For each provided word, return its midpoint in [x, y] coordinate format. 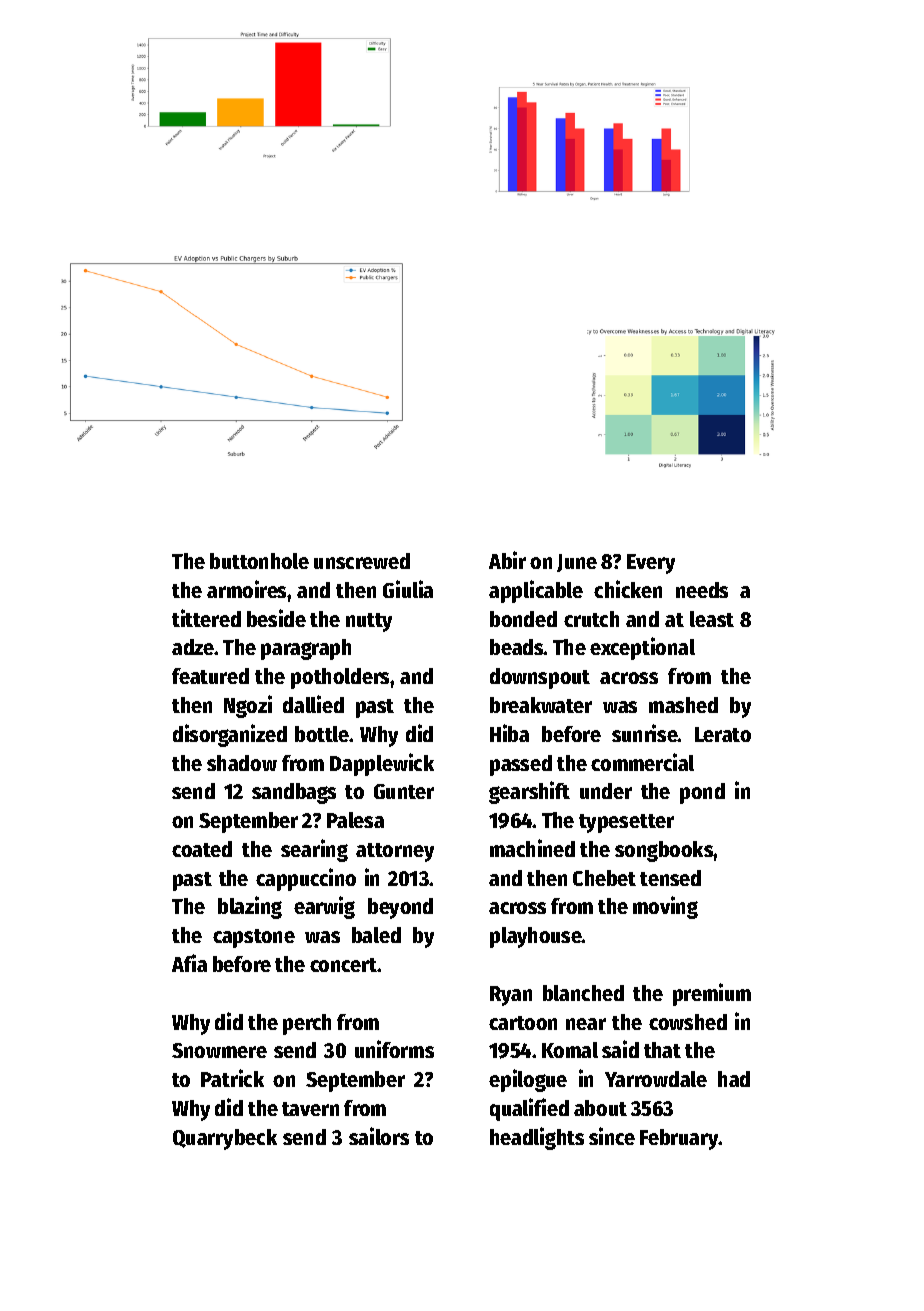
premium [712, 994]
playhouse [536, 937]
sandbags [294, 793]
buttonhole [259, 561]
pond [702, 793]
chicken [628, 589]
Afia [189, 963]
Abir [507, 560]
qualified [529, 1109]
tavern [310, 1109]
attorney [395, 852]
